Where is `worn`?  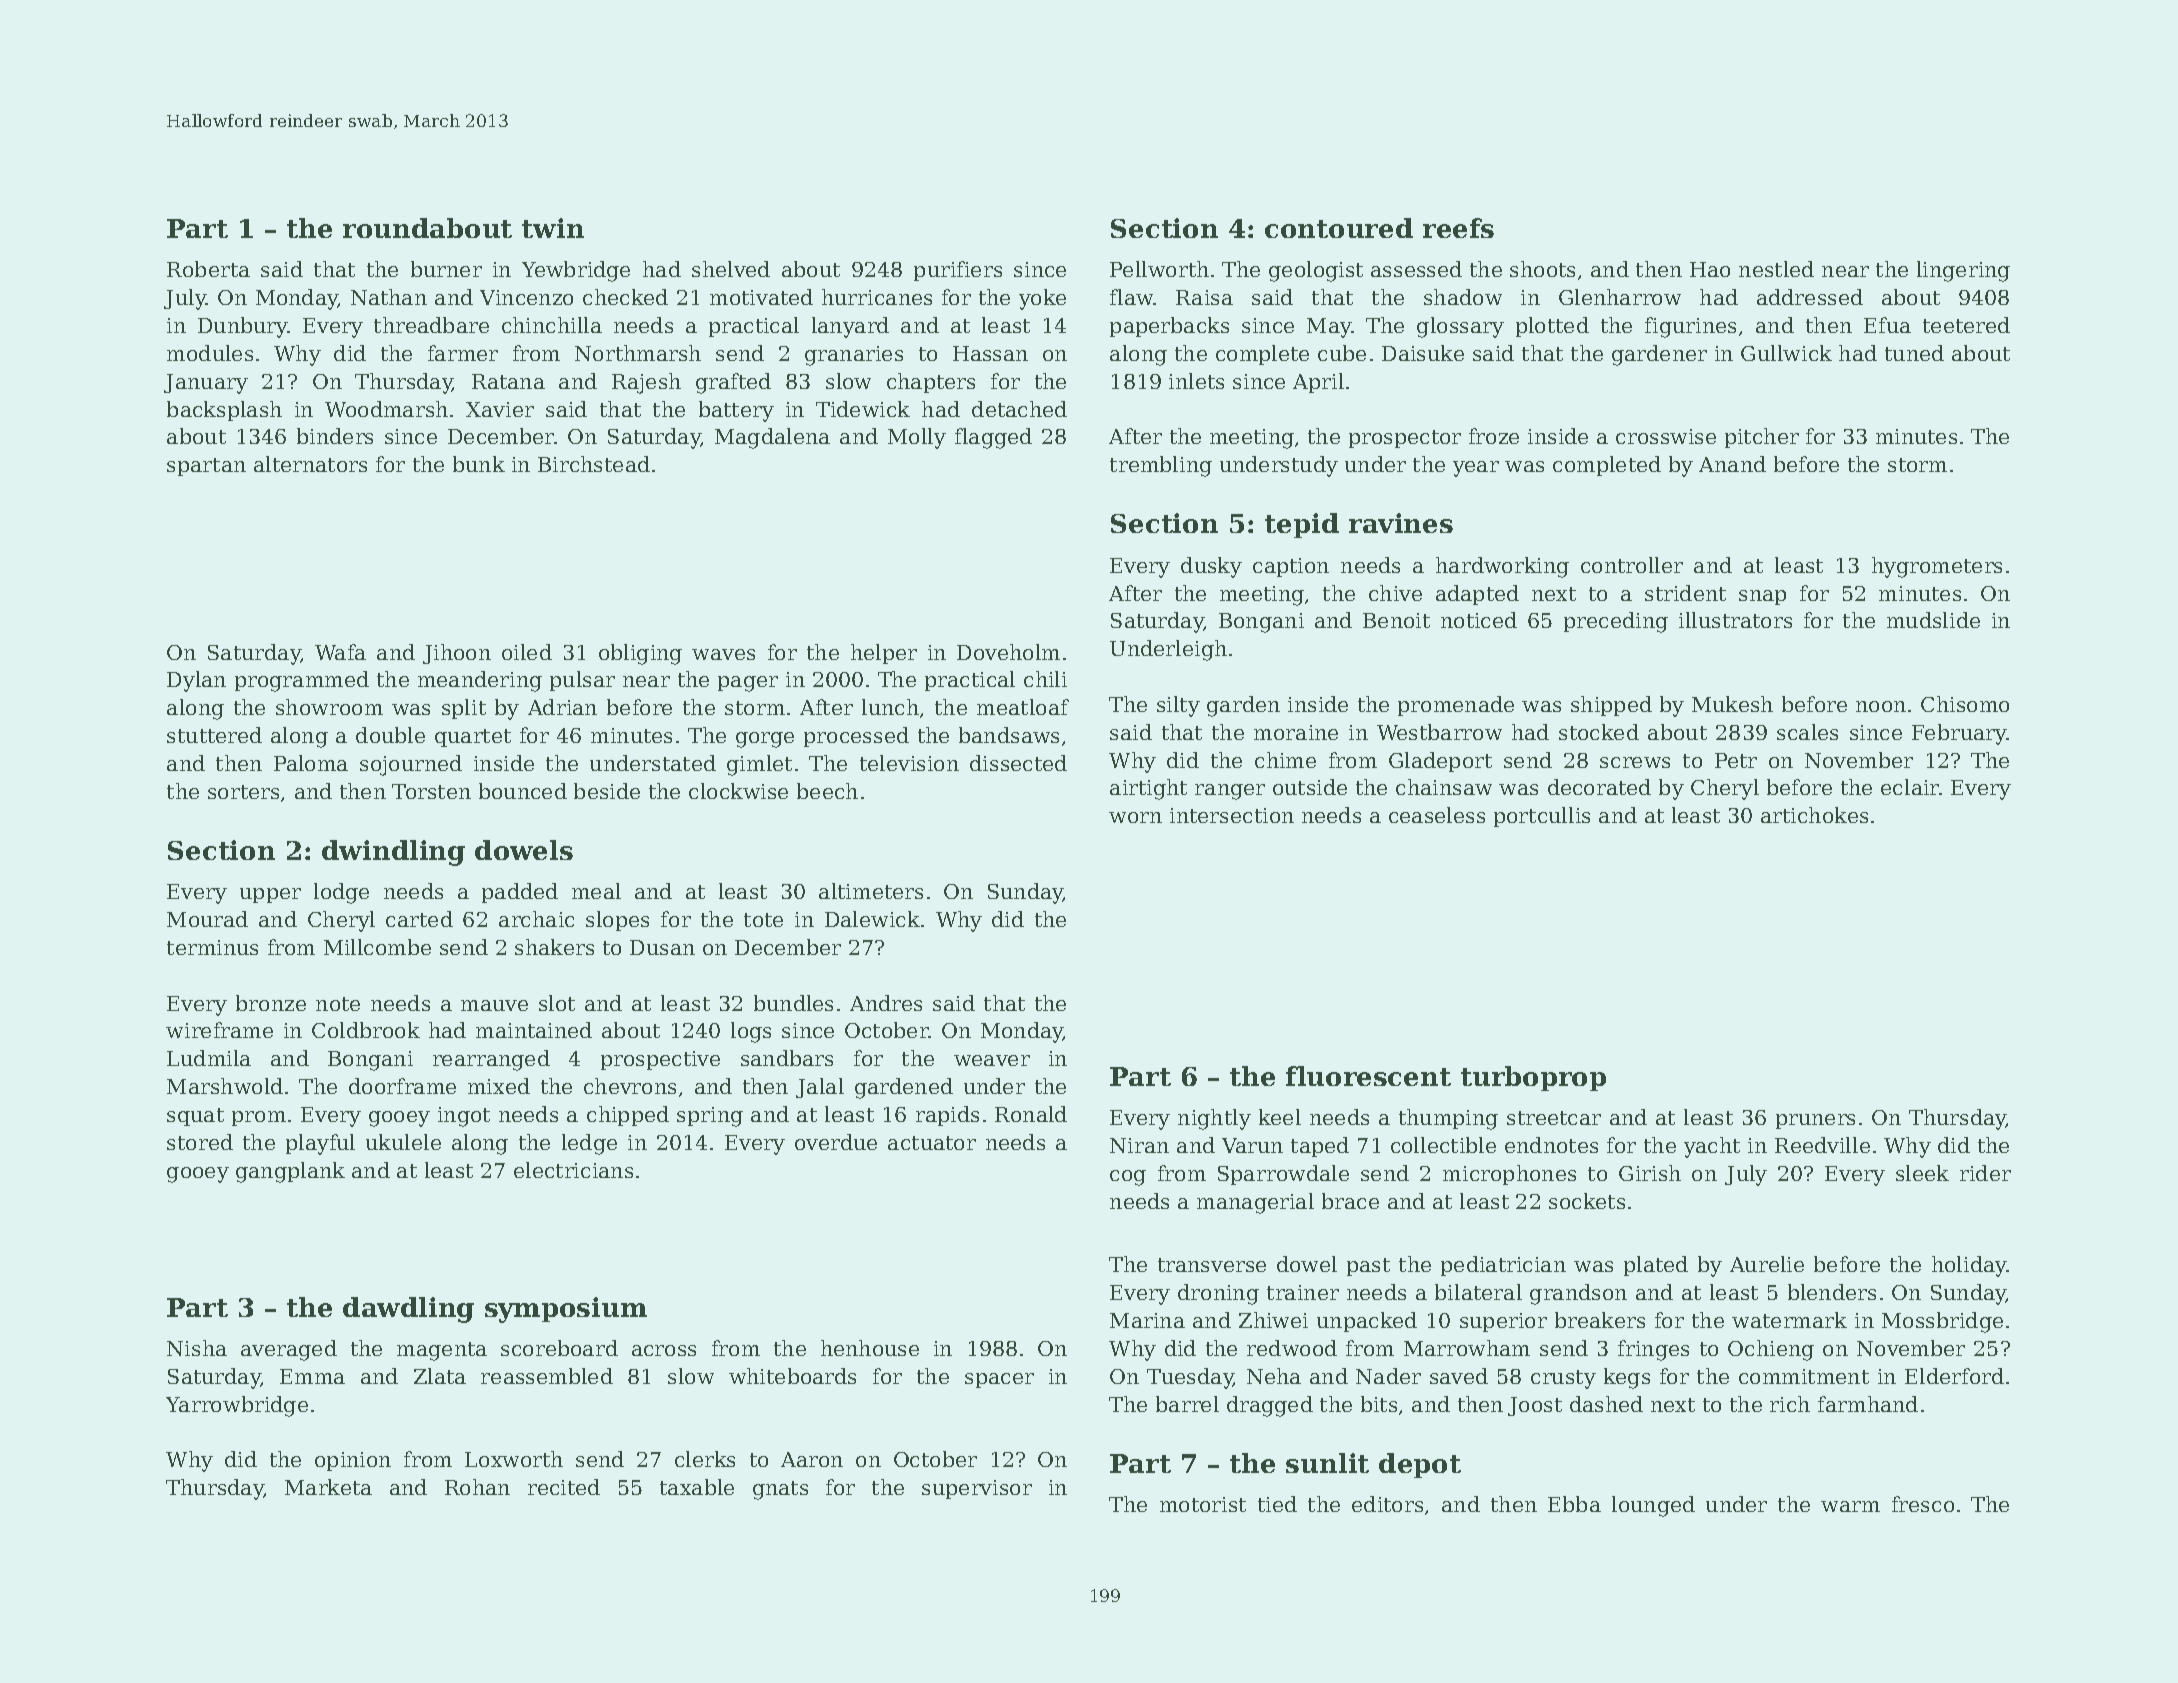
worn is located at coordinates (1135, 817).
